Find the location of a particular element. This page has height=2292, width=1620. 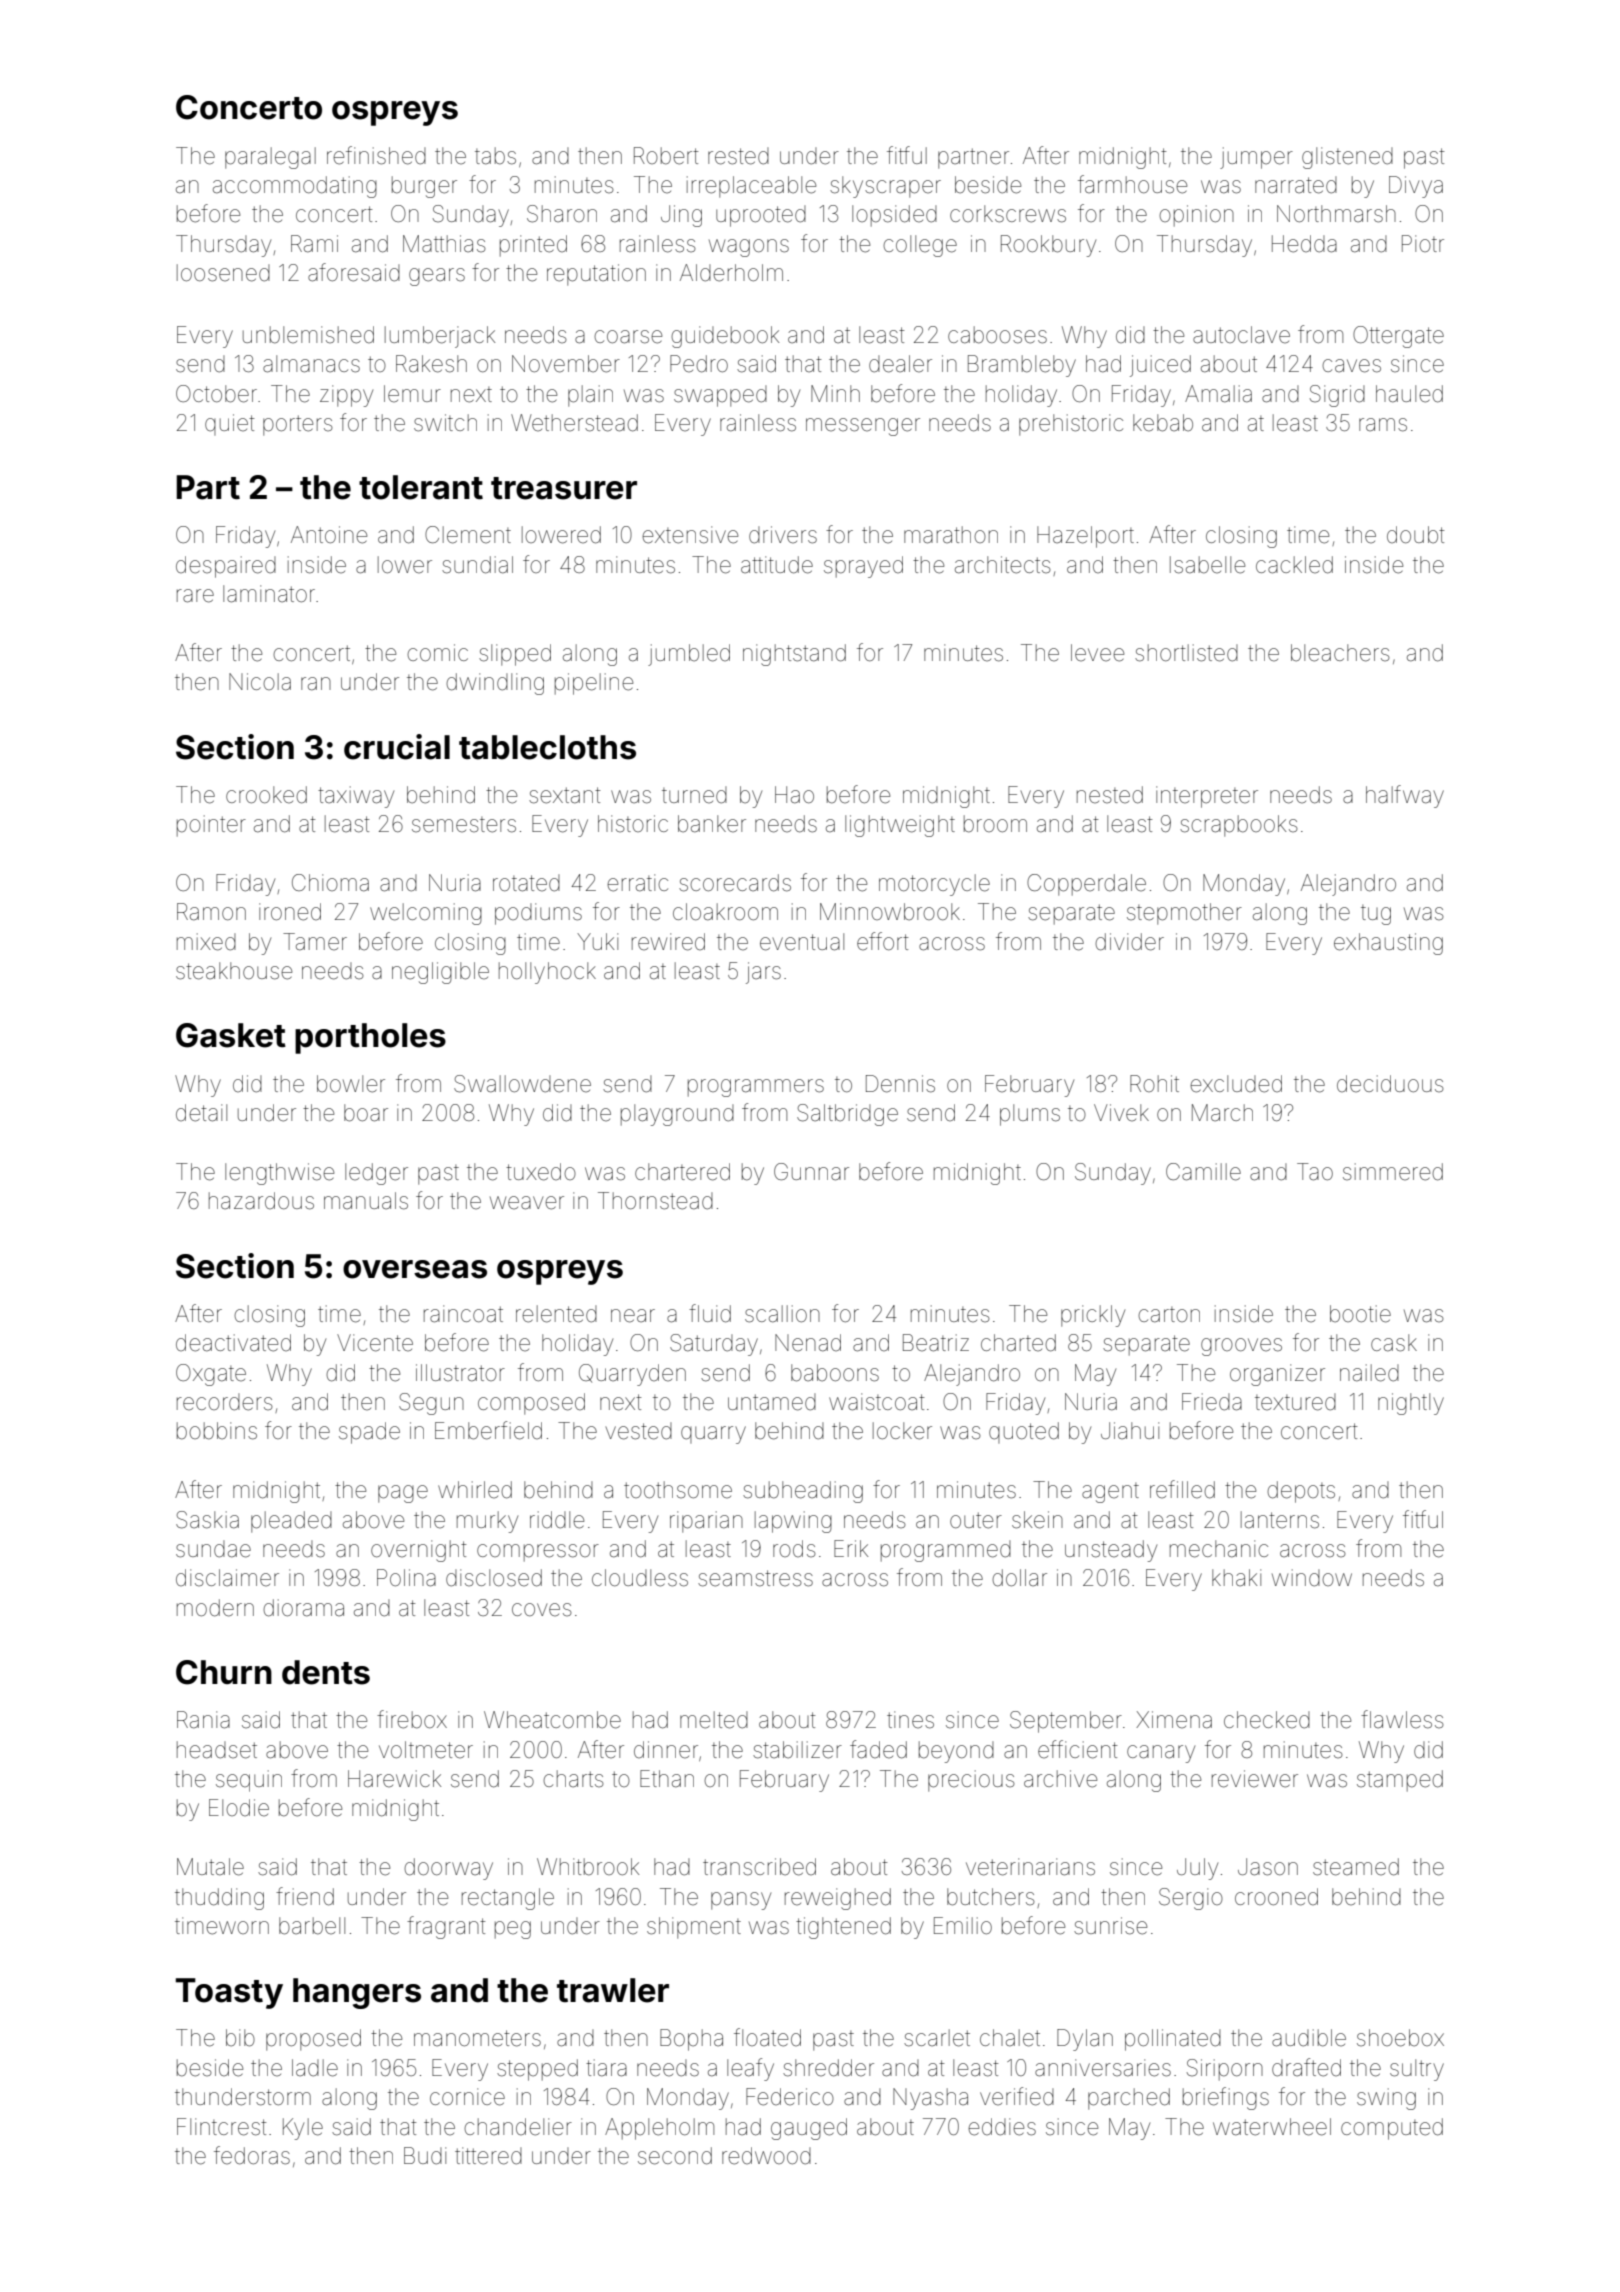

Jing is located at coordinates (681, 216).
